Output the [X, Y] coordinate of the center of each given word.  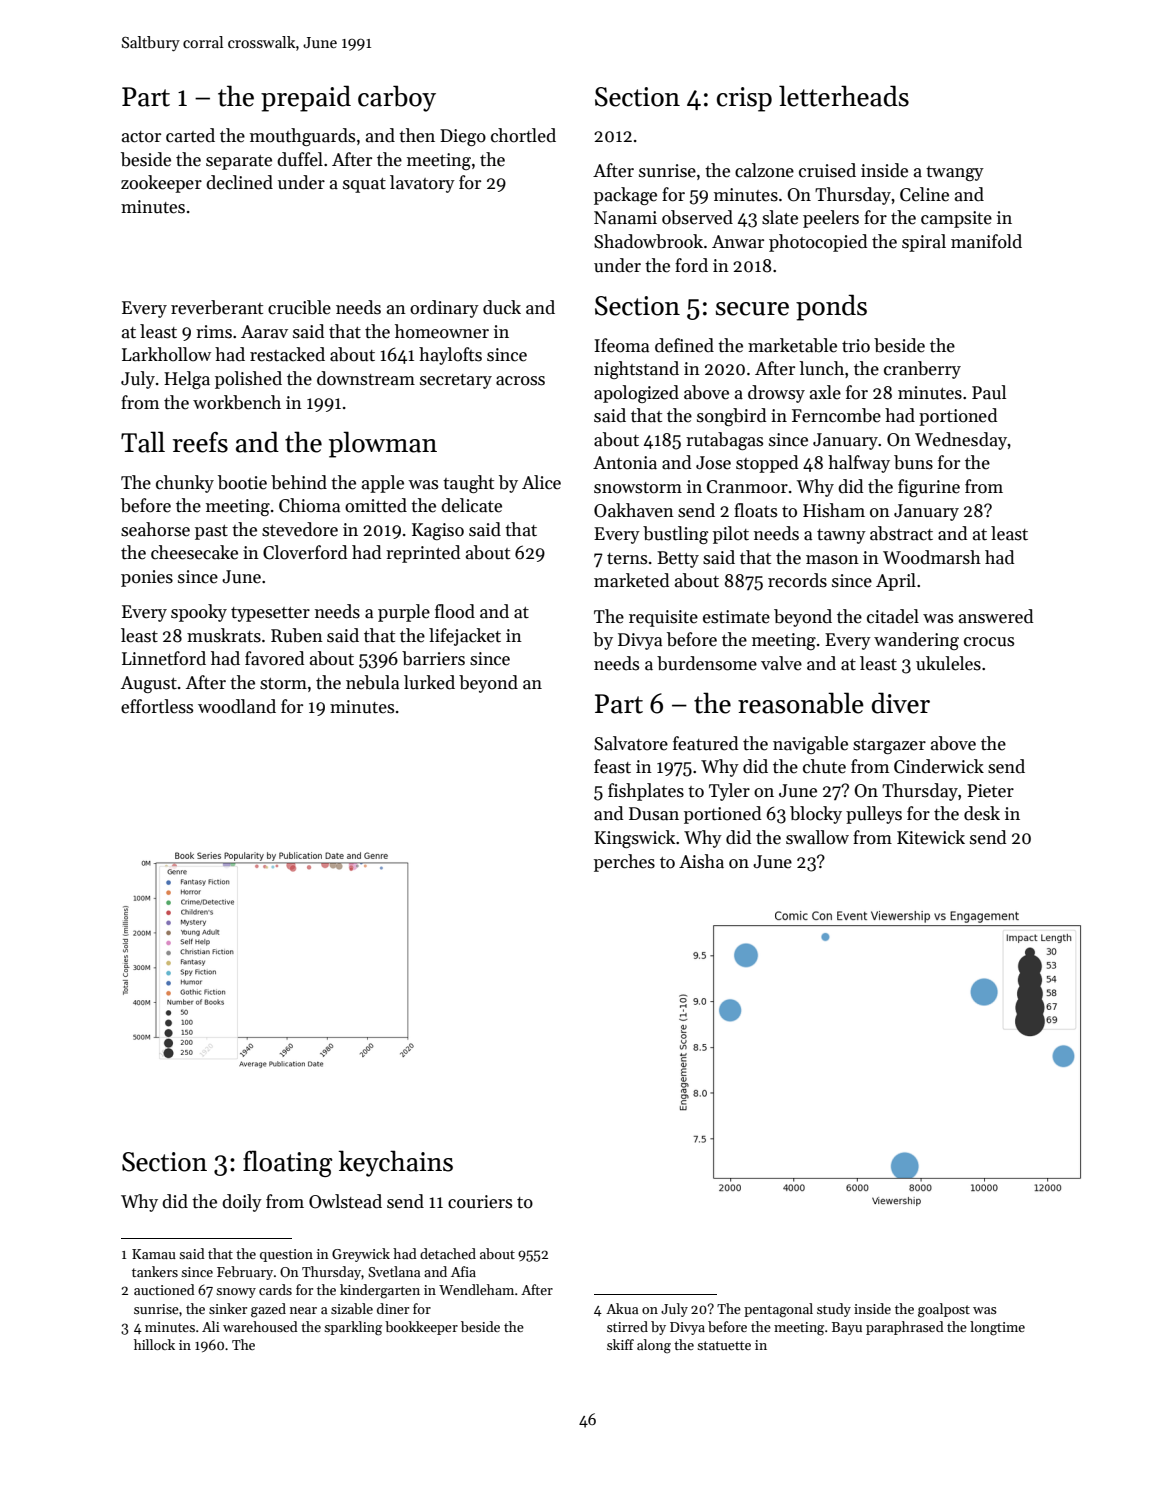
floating [287, 1163]
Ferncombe [836, 415]
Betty [678, 559]
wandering [916, 641]
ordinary [444, 309]
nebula [372, 682]
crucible [299, 307]
